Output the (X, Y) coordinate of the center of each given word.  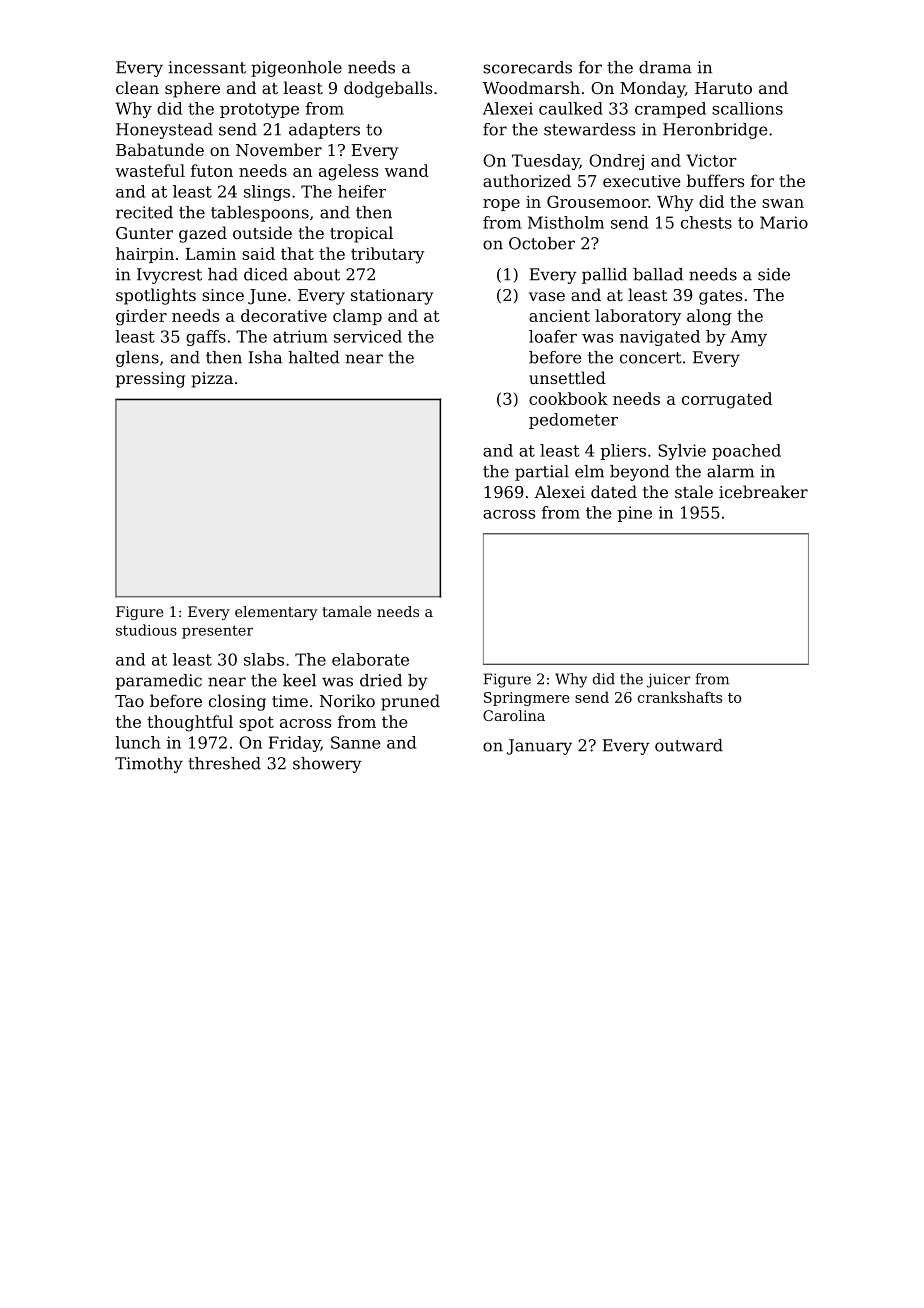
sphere (192, 89)
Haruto (723, 88)
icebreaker (763, 491)
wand (407, 170)
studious (146, 630)
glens (137, 359)
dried (381, 680)
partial (542, 473)
